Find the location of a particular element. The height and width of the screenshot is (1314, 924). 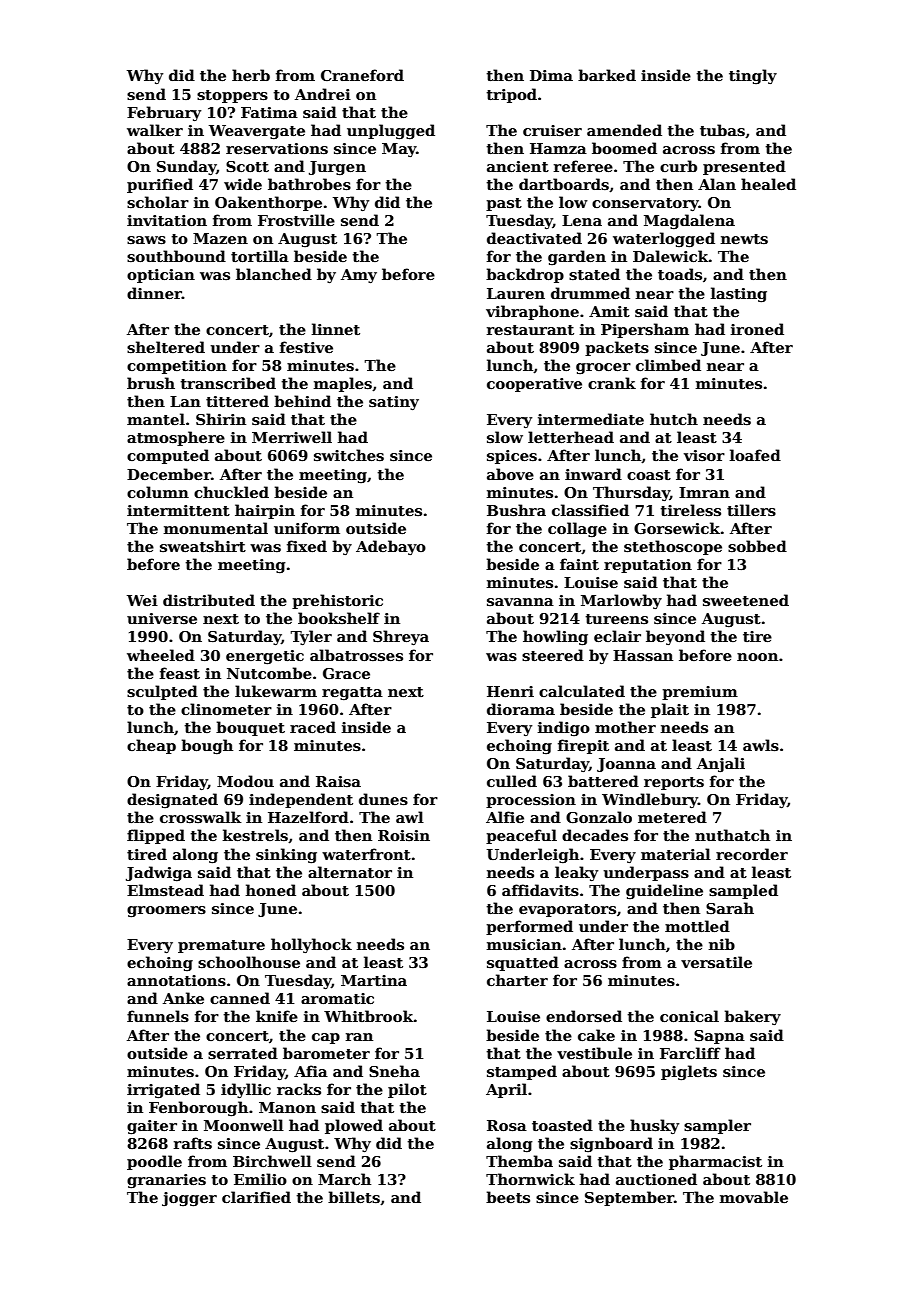

tingly is located at coordinates (753, 77).
